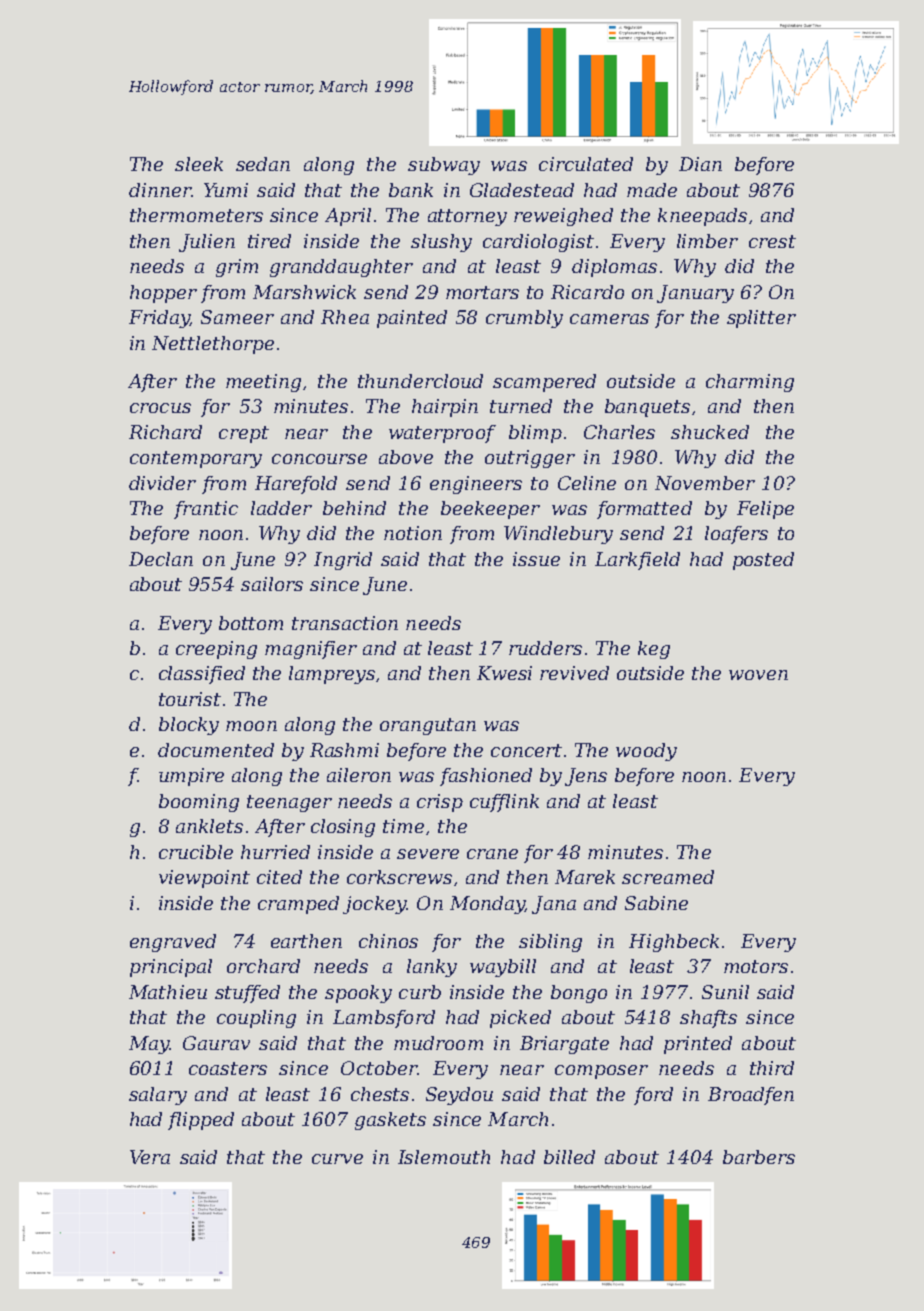 The height and width of the screenshot is (1311, 924). Describe the element at coordinates (269, 241) in the screenshot. I see `tired` at that location.
